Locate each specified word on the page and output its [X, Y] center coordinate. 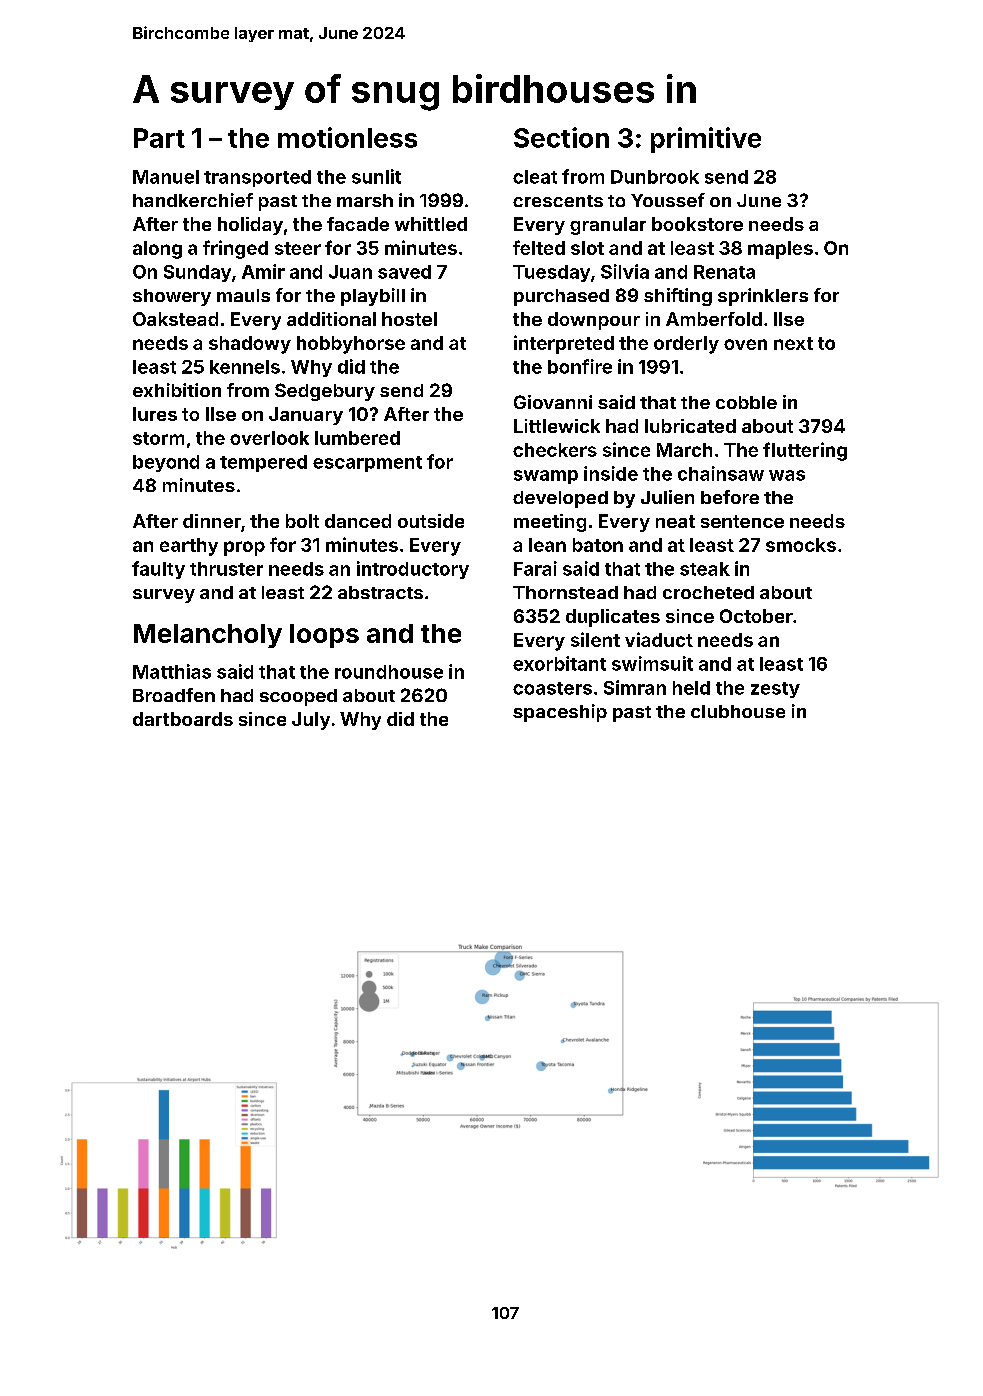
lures [155, 414]
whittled [431, 224]
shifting [678, 297]
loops [324, 636]
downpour [594, 321]
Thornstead [565, 592]
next [793, 343]
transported [257, 178]
